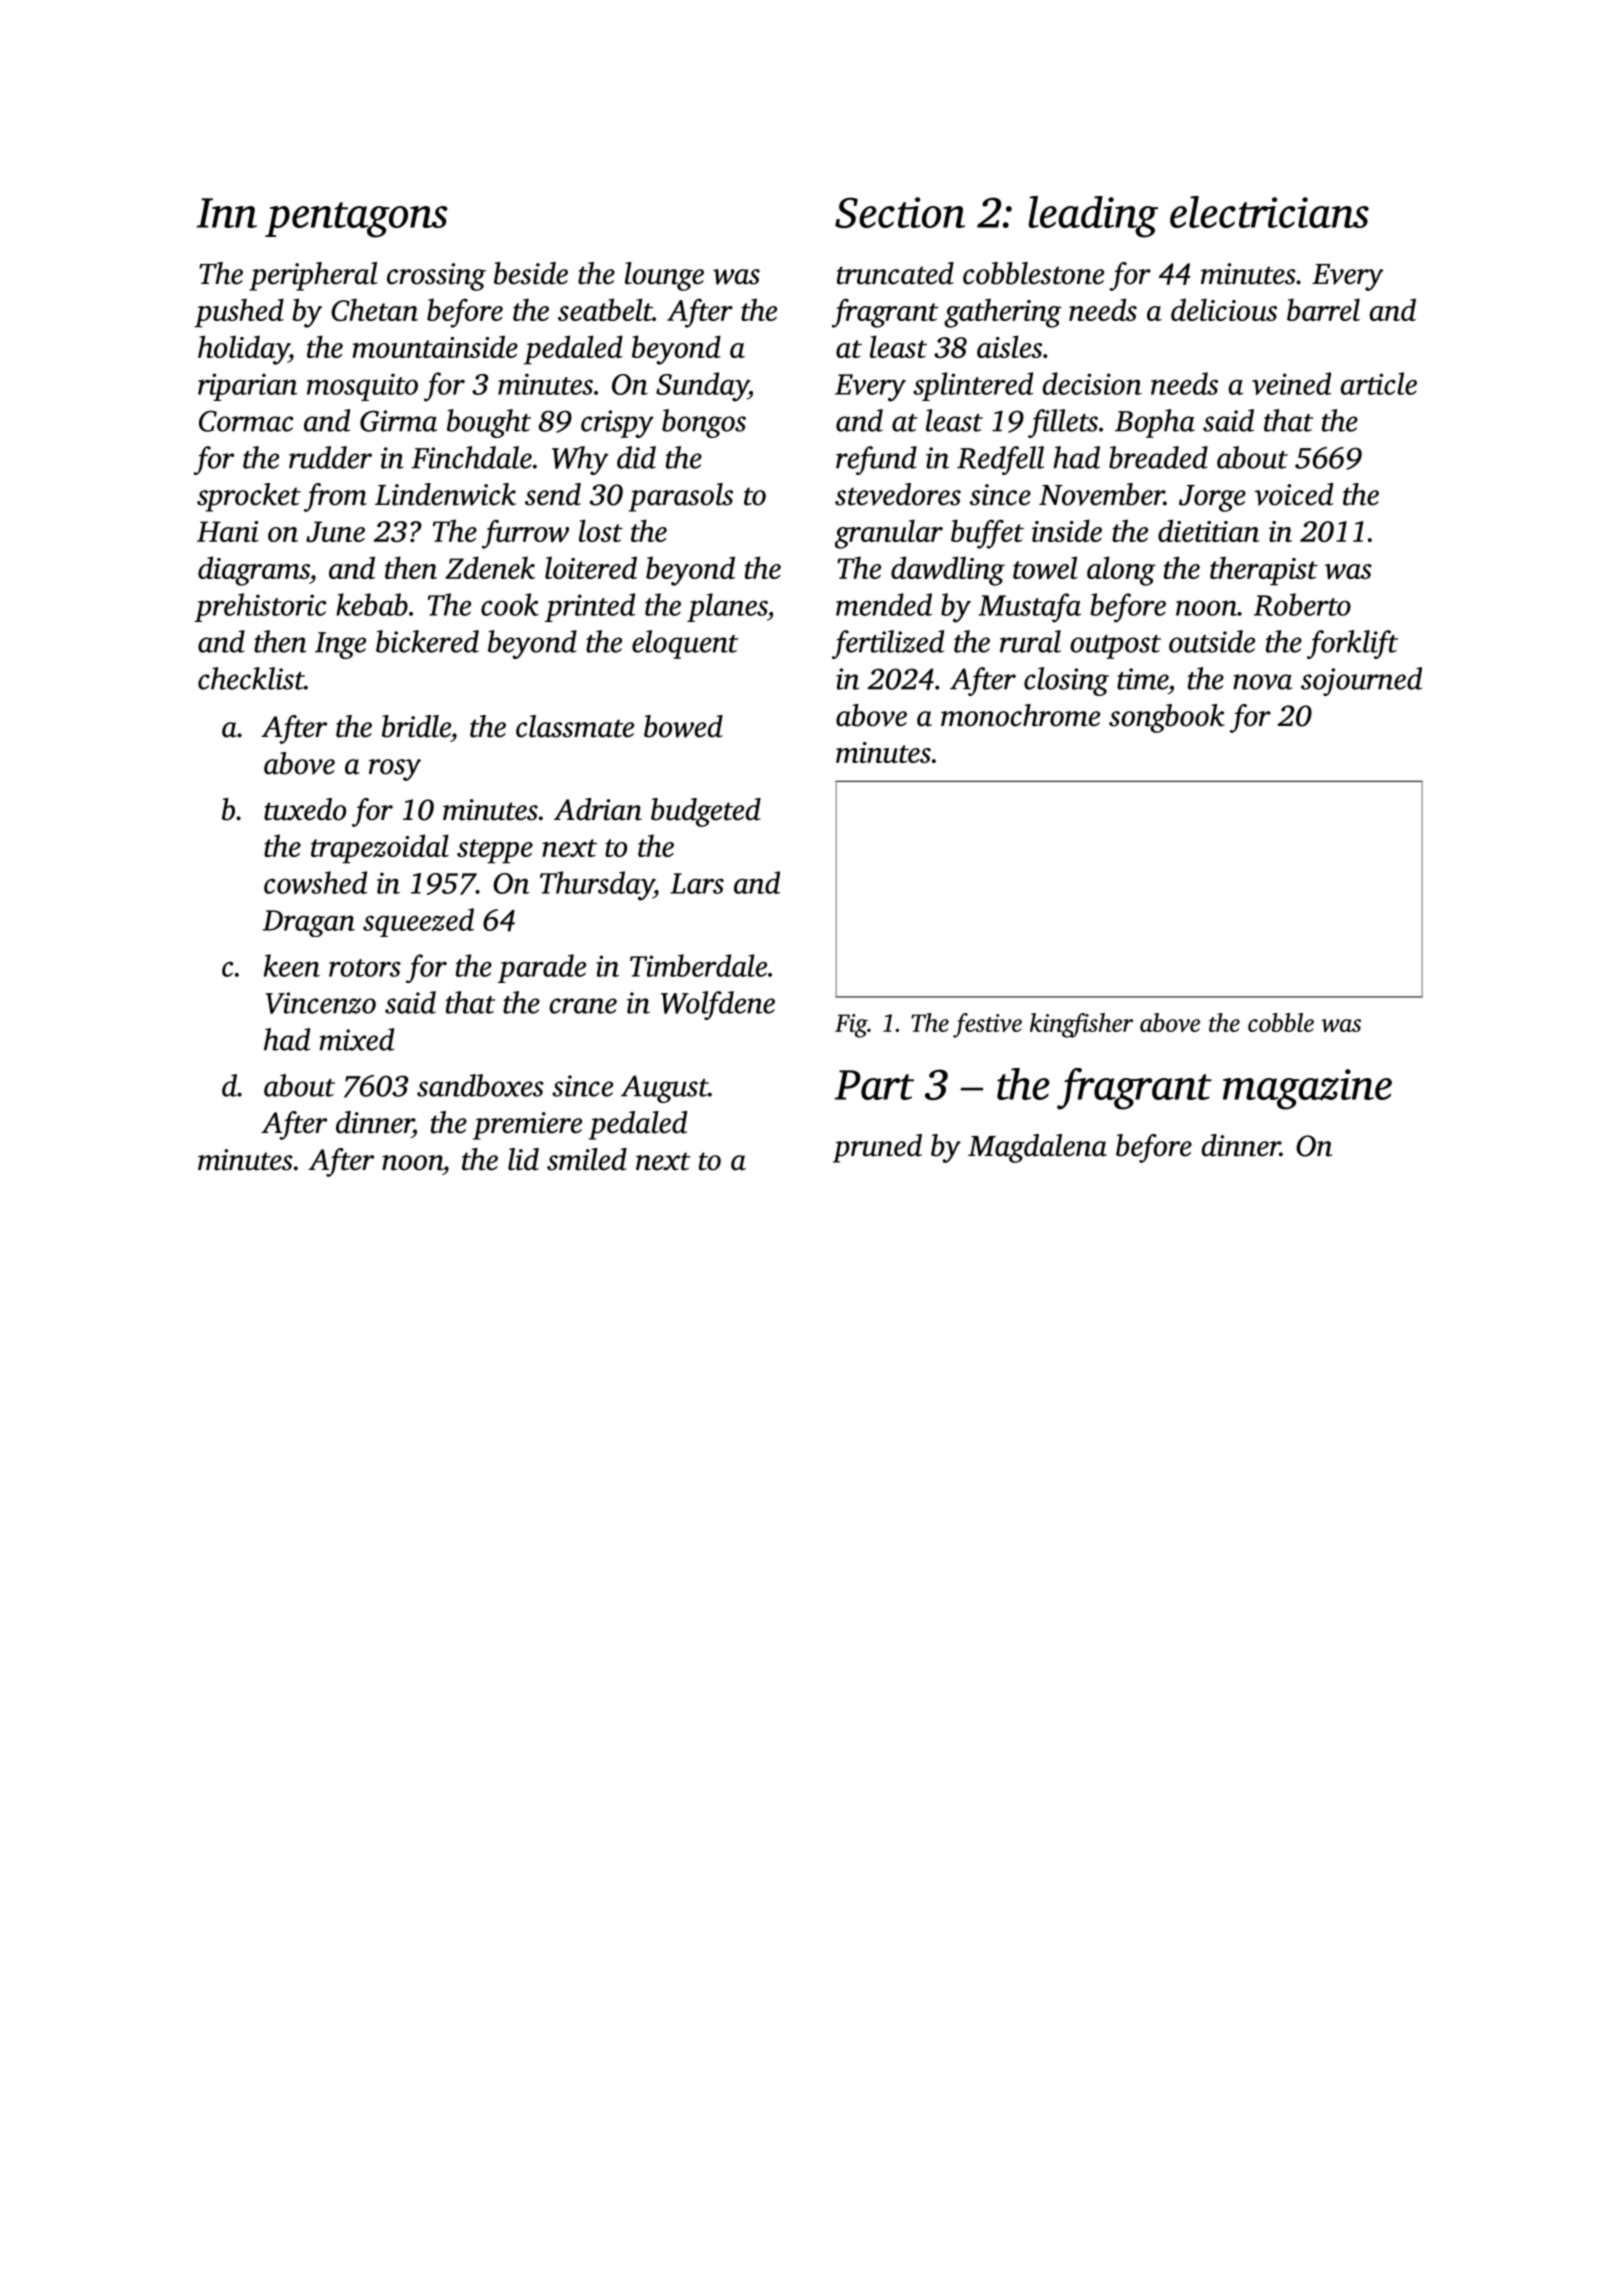 The image size is (1620, 2292). Describe the element at coordinates (427, 641) in the screenshot. I see `bickered` at that location.
